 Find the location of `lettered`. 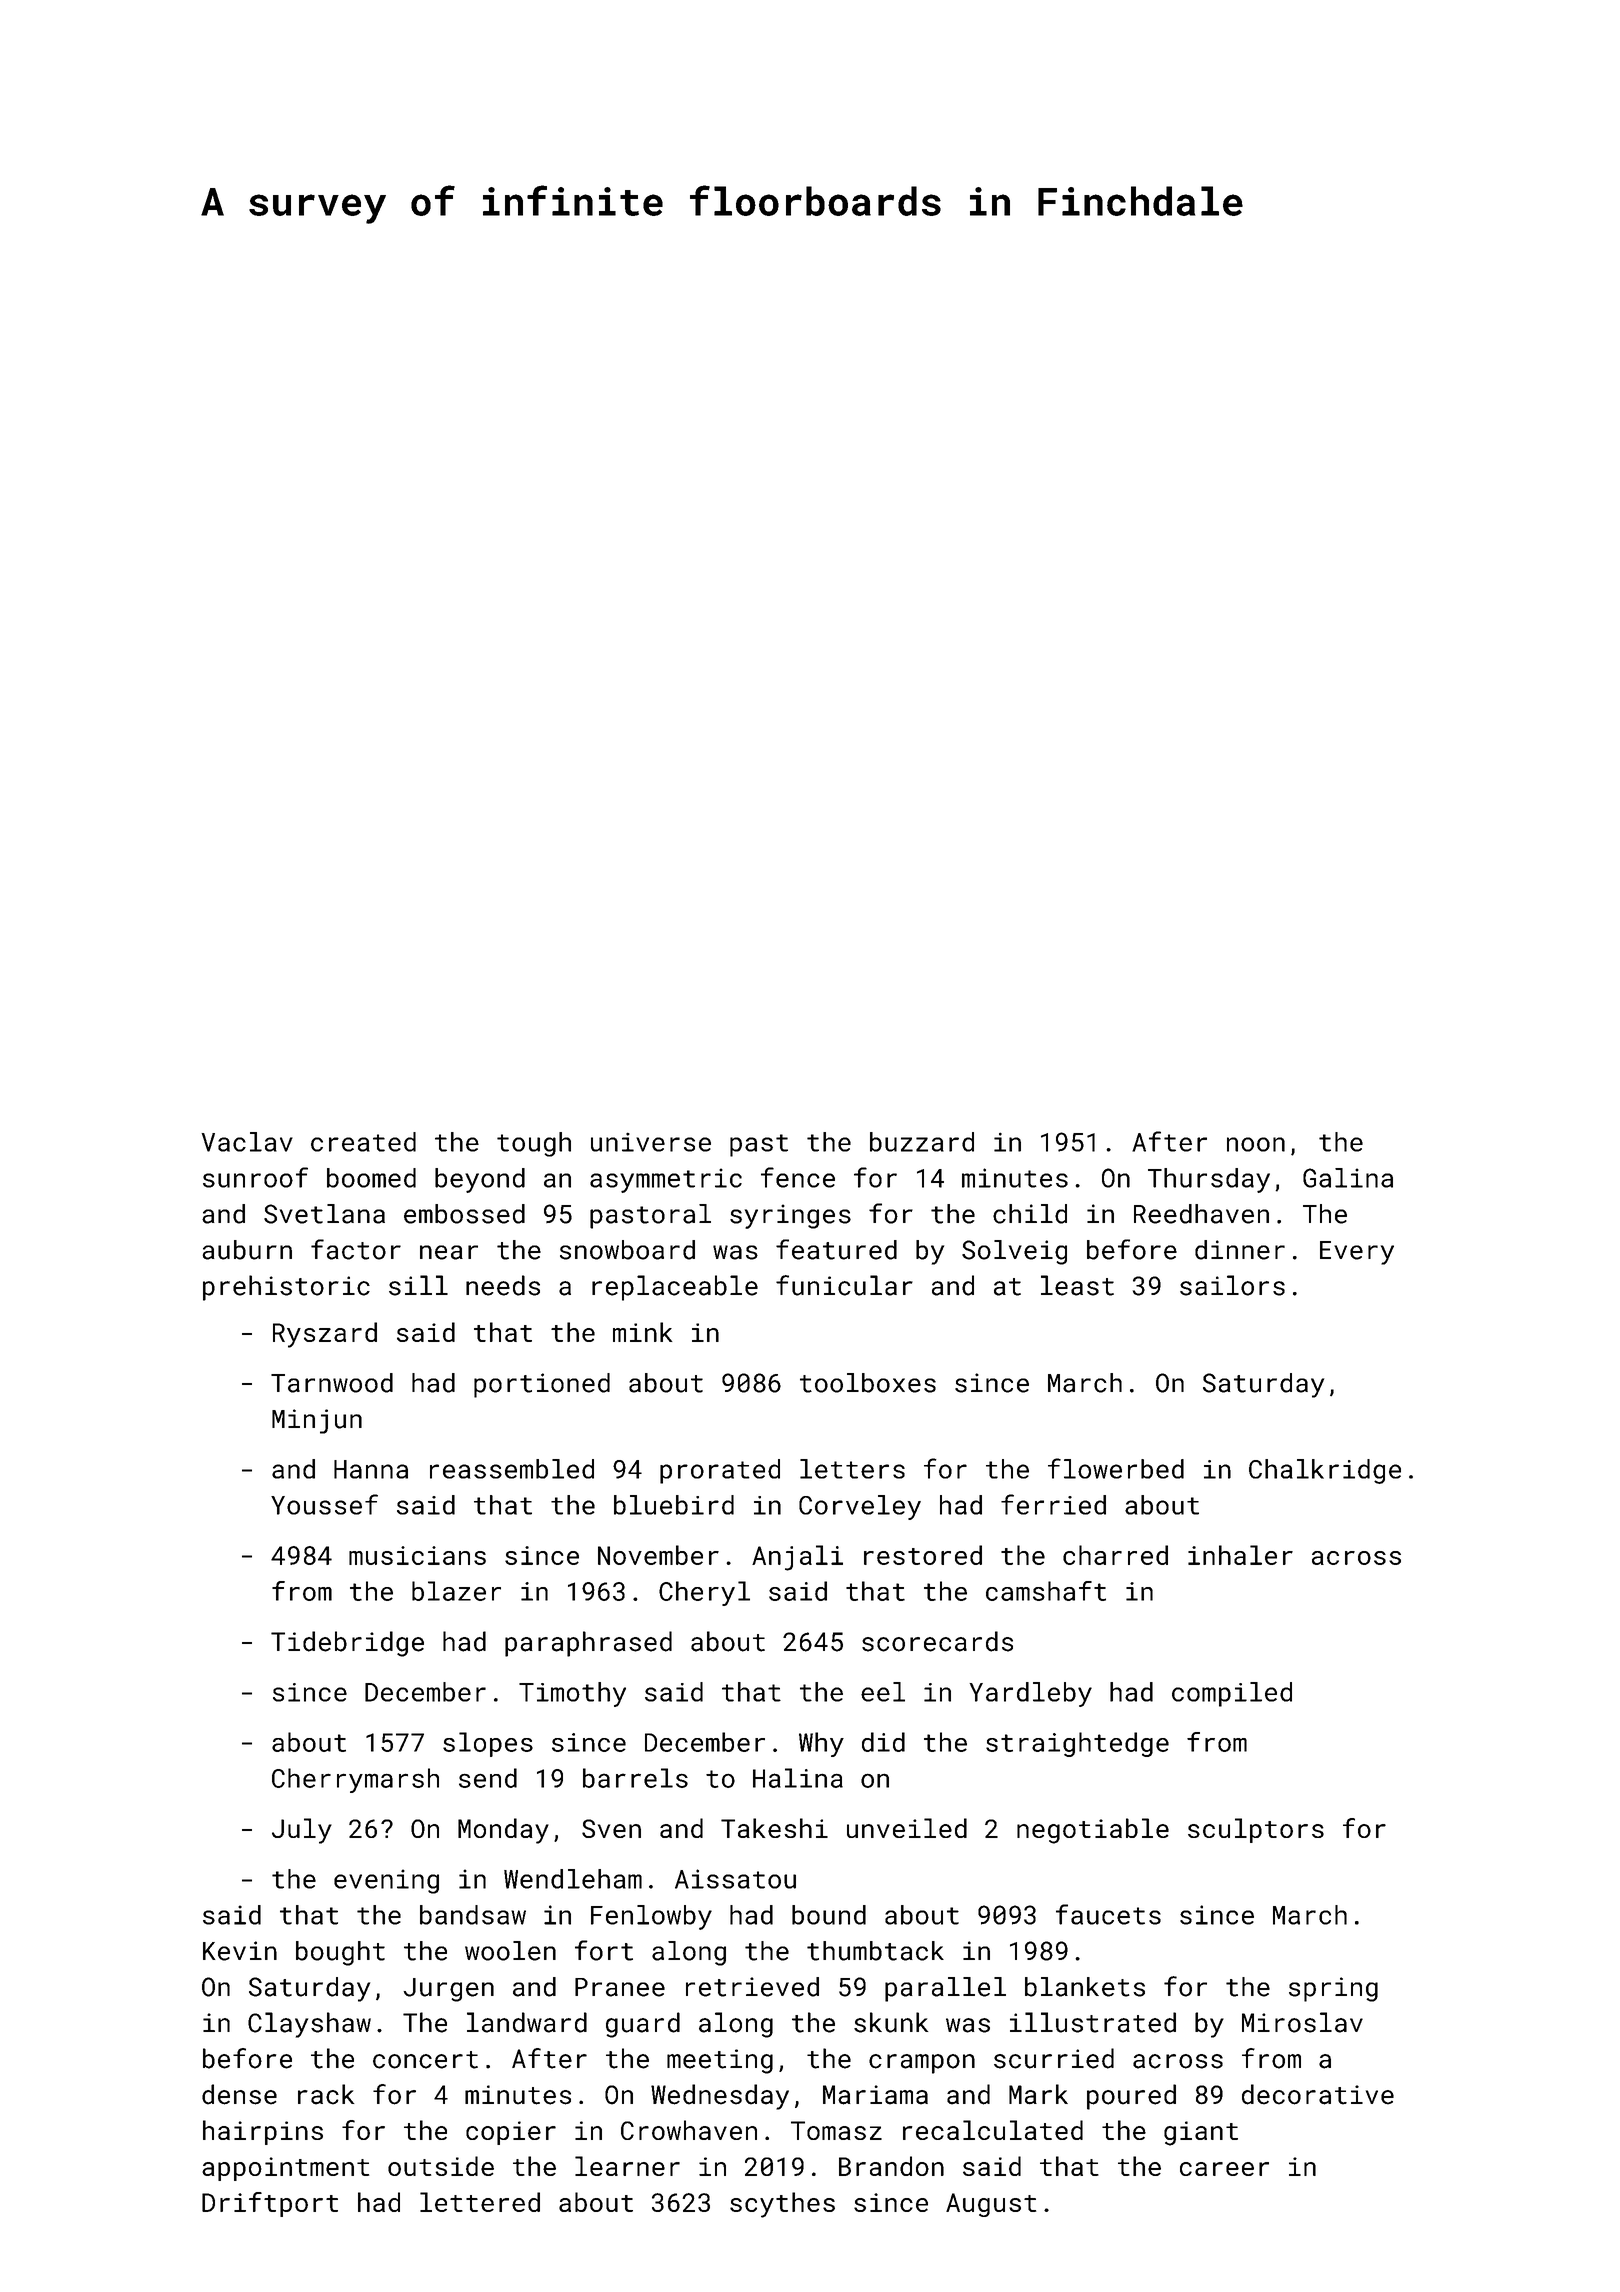

lettered is located at coordinates (480, 2202).
